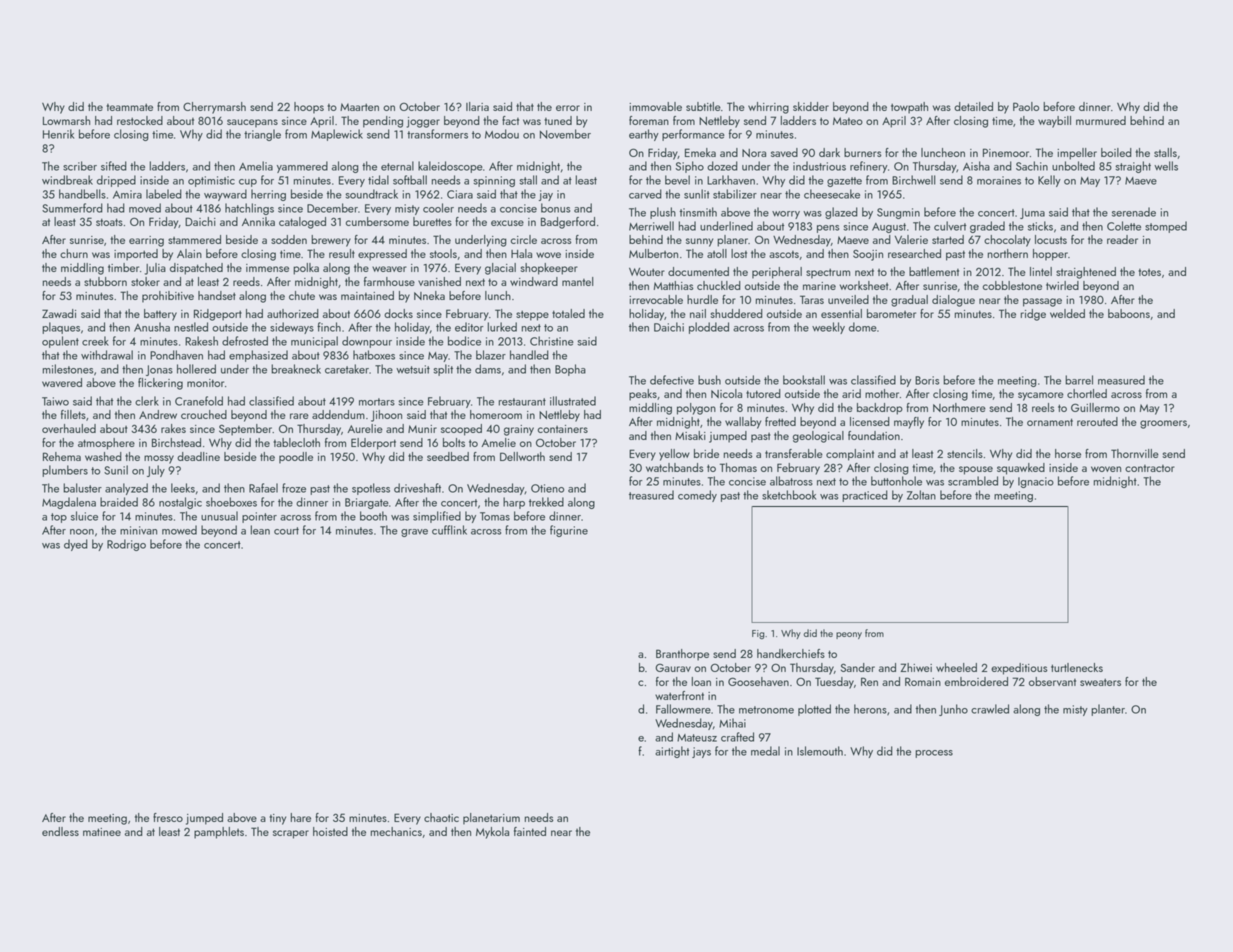 The image size is (1233, 952). I want to click on polygon, so click(696, 409).
